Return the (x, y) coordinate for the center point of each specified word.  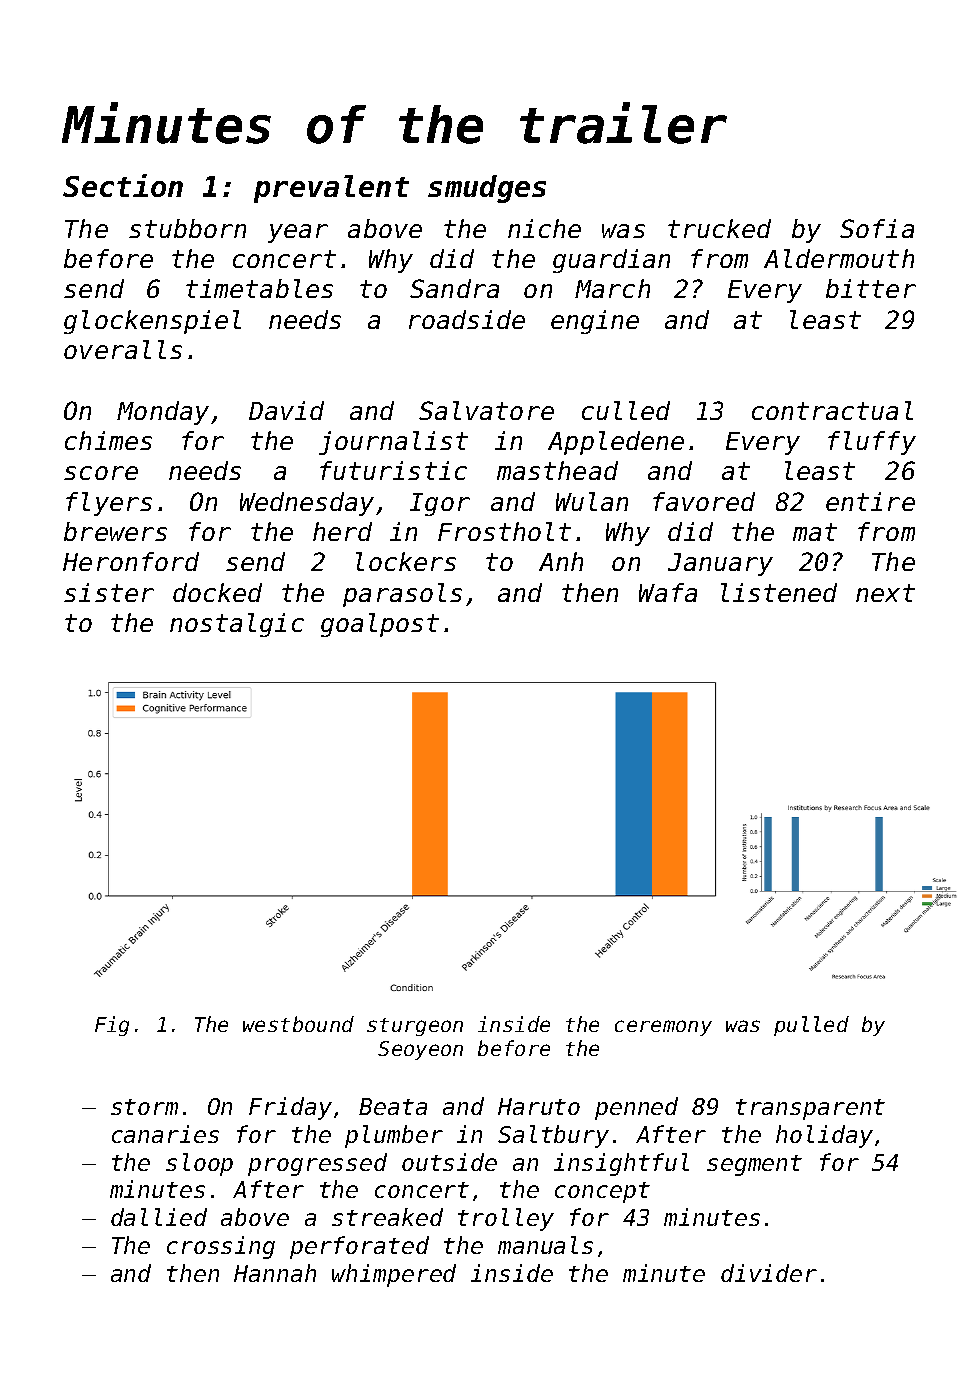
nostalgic (237, 625)
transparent (810, 1109)
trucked (719, 228)
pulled (811, 1026)
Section (123, 185)
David (286, 410)
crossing (221, 1247)
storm (144, 1107)
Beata (393, 1106)
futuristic (393, 470)
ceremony (663, 1028)
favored (704, 501)
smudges (487, 189)
